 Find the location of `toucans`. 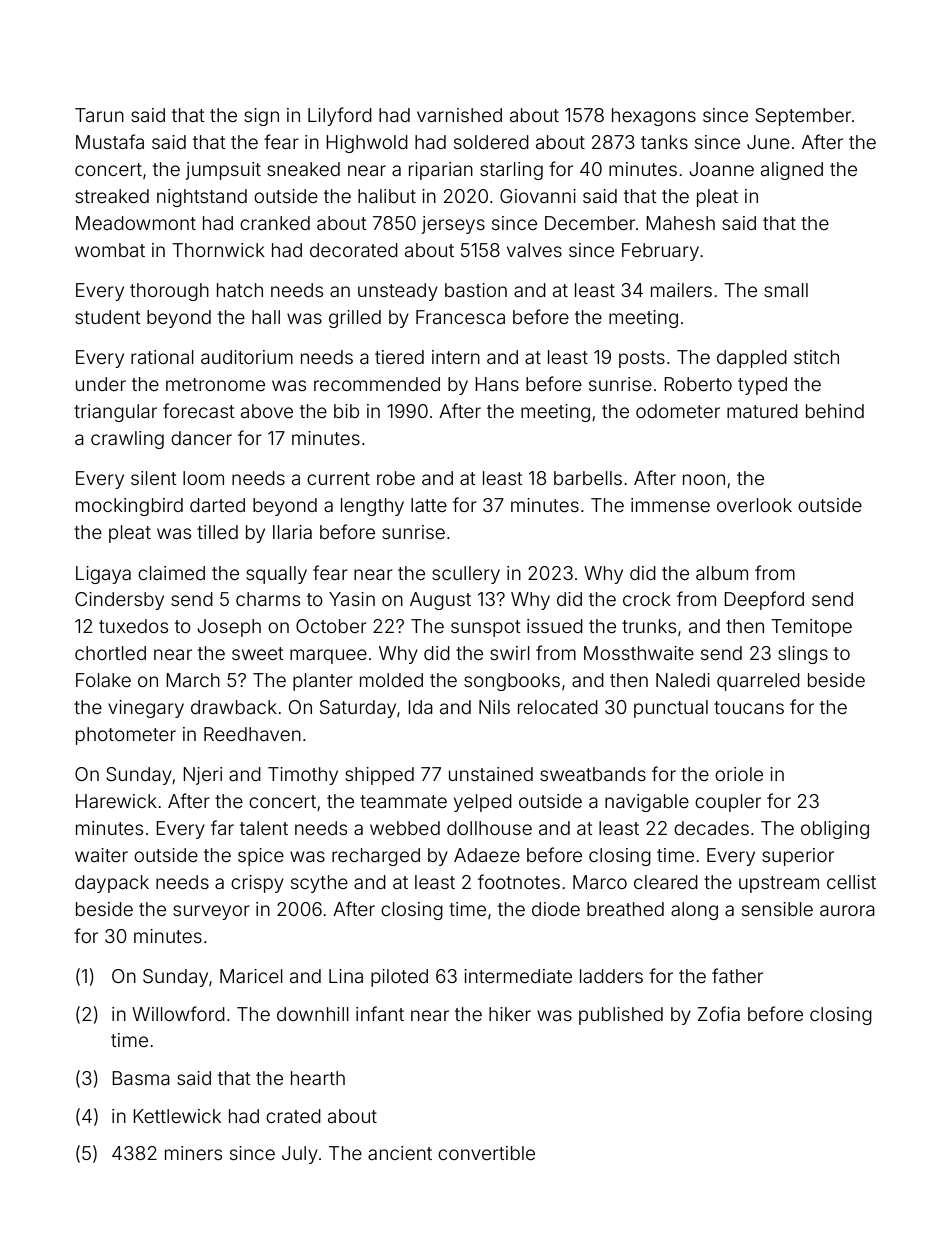

toucans is located at coordinates (749, 707).
